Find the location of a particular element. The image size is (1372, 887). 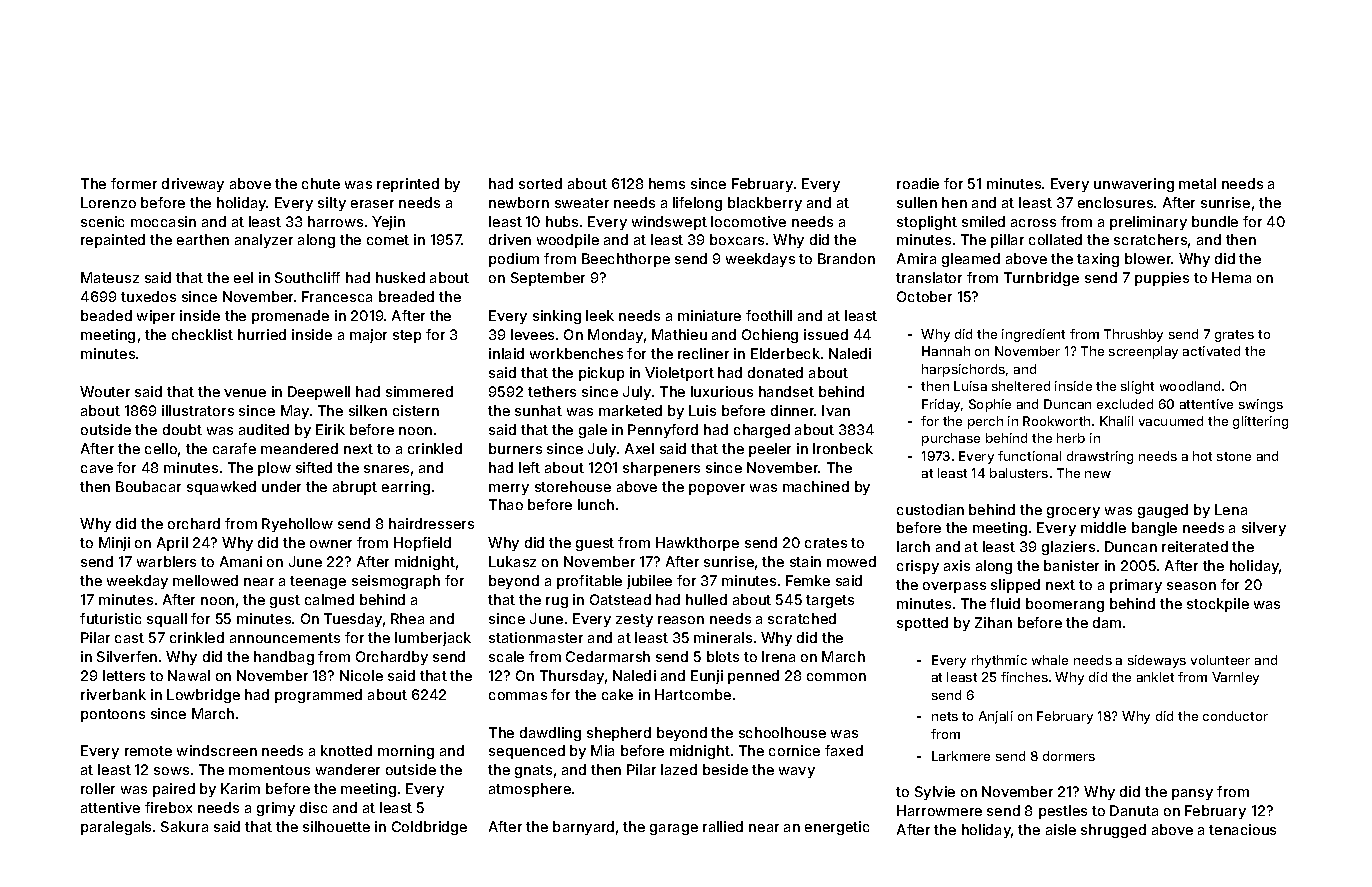

glittering is located at coordinates (1260, 422).
